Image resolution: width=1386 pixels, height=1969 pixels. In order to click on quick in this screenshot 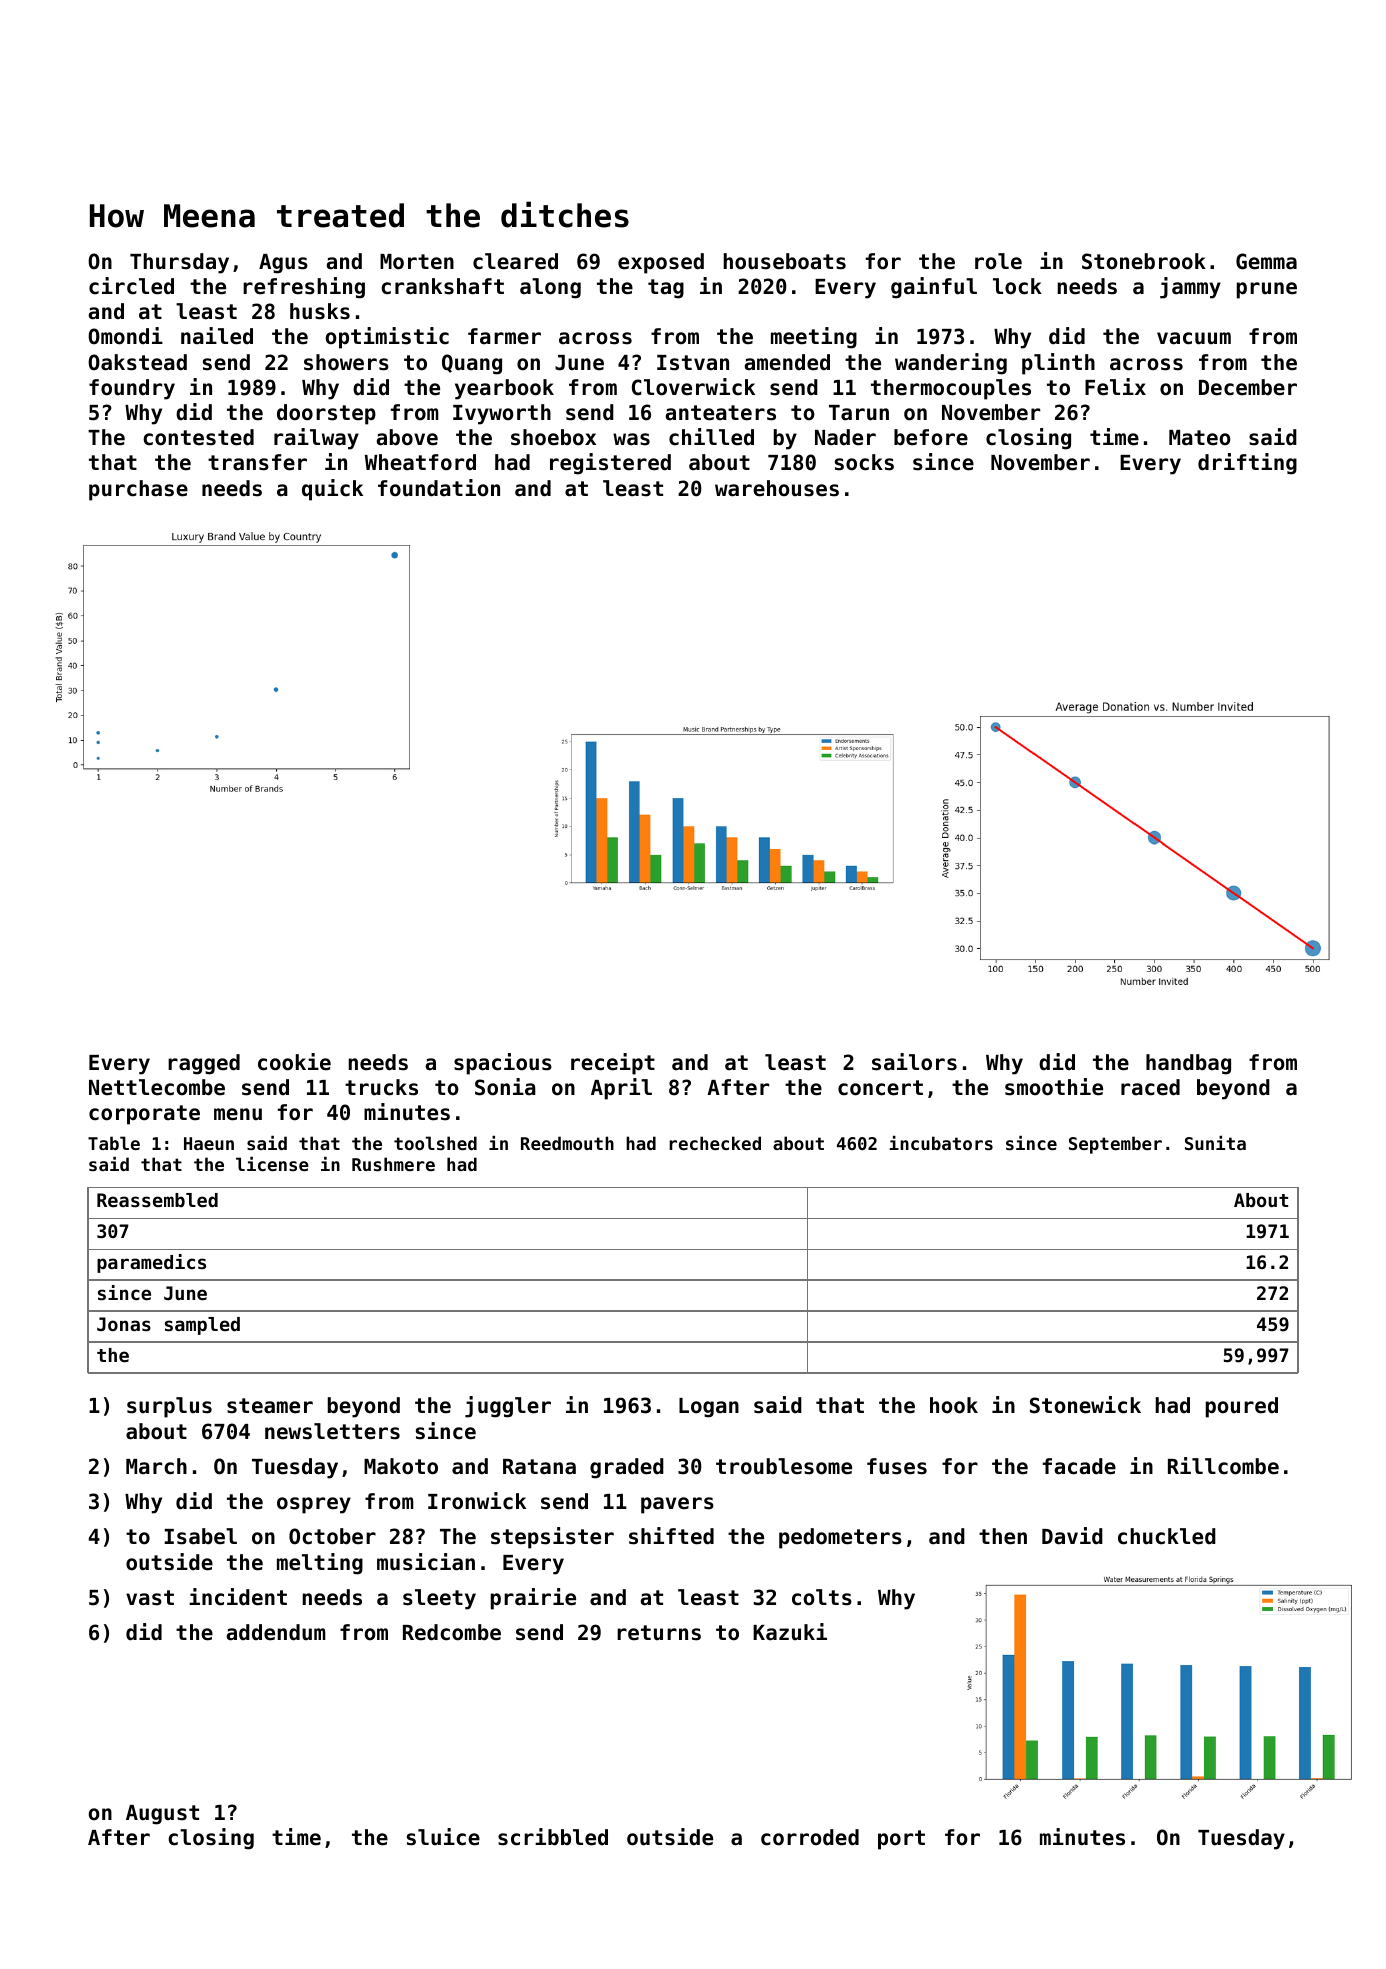, I will do `click(332, 490)`.
